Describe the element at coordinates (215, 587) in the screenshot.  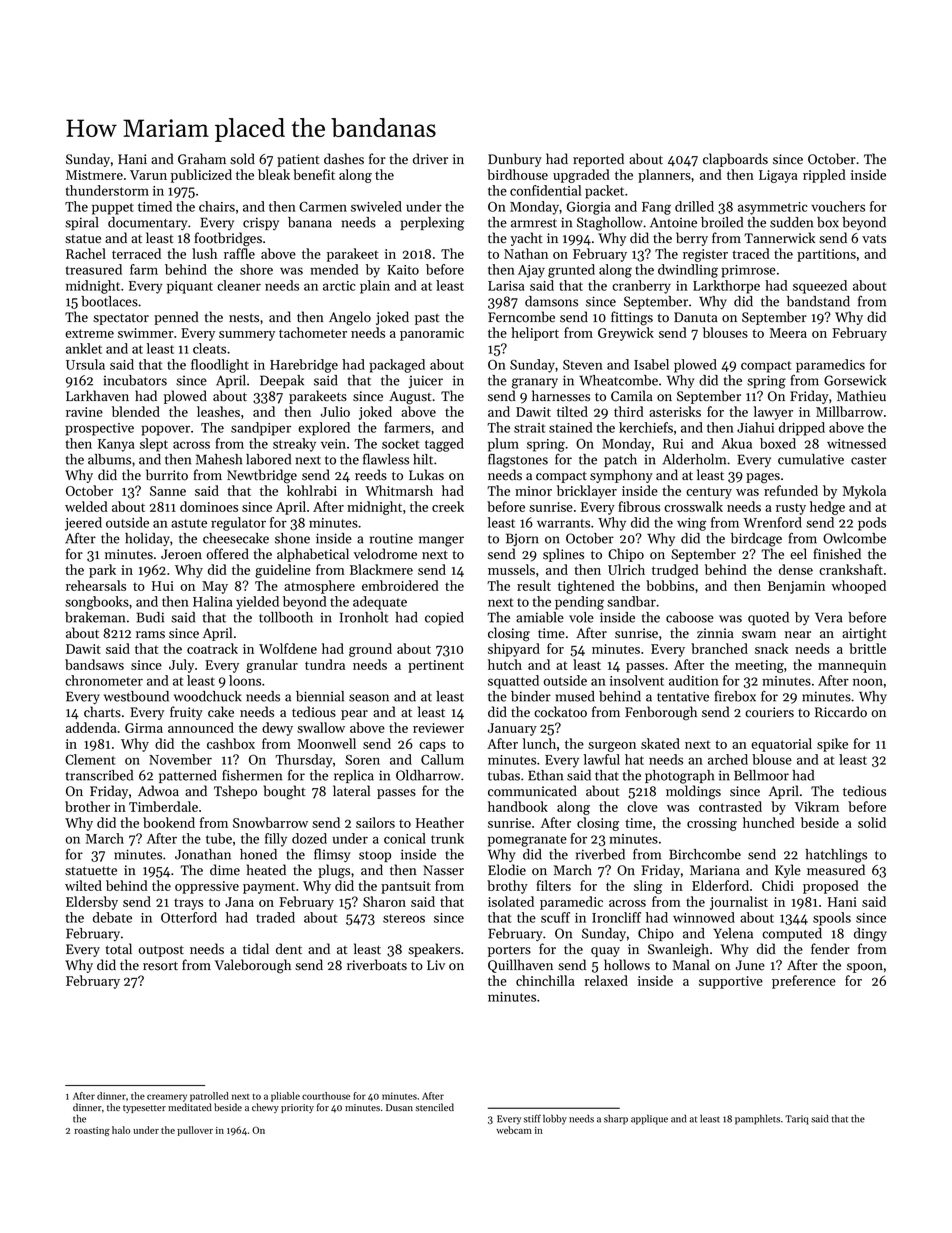
I see `May` at that location.
